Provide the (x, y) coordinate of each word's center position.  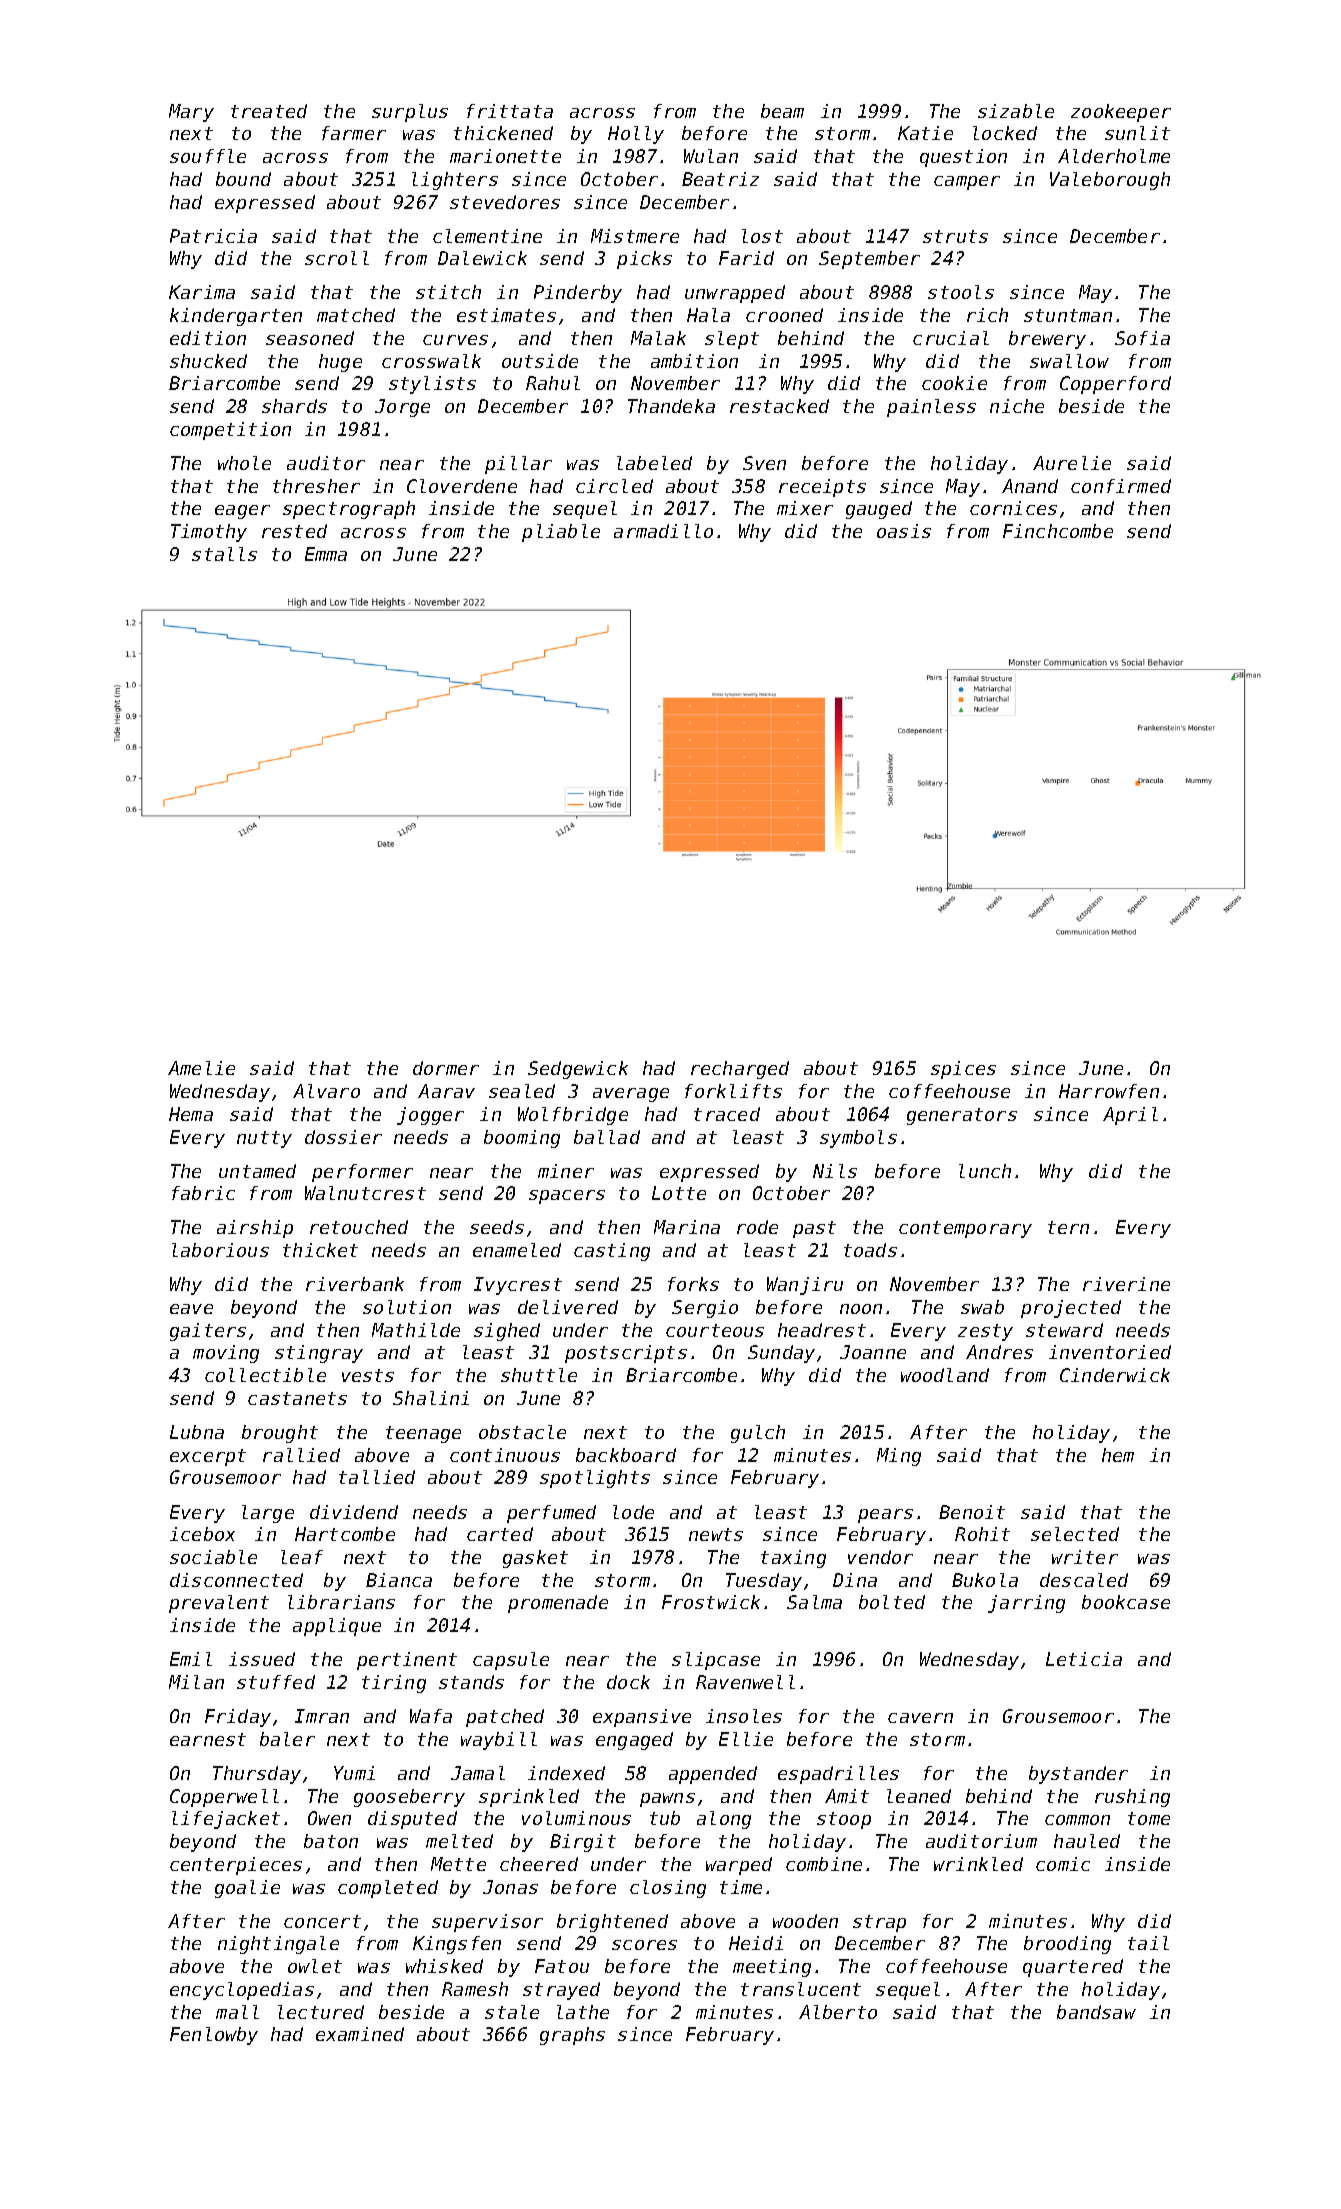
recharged (740, 1070)
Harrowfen (1109, 1091)
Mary (191, 113)
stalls (224, 554)
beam (782, 111)
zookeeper (1121, 113)
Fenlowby (214, 2036)
